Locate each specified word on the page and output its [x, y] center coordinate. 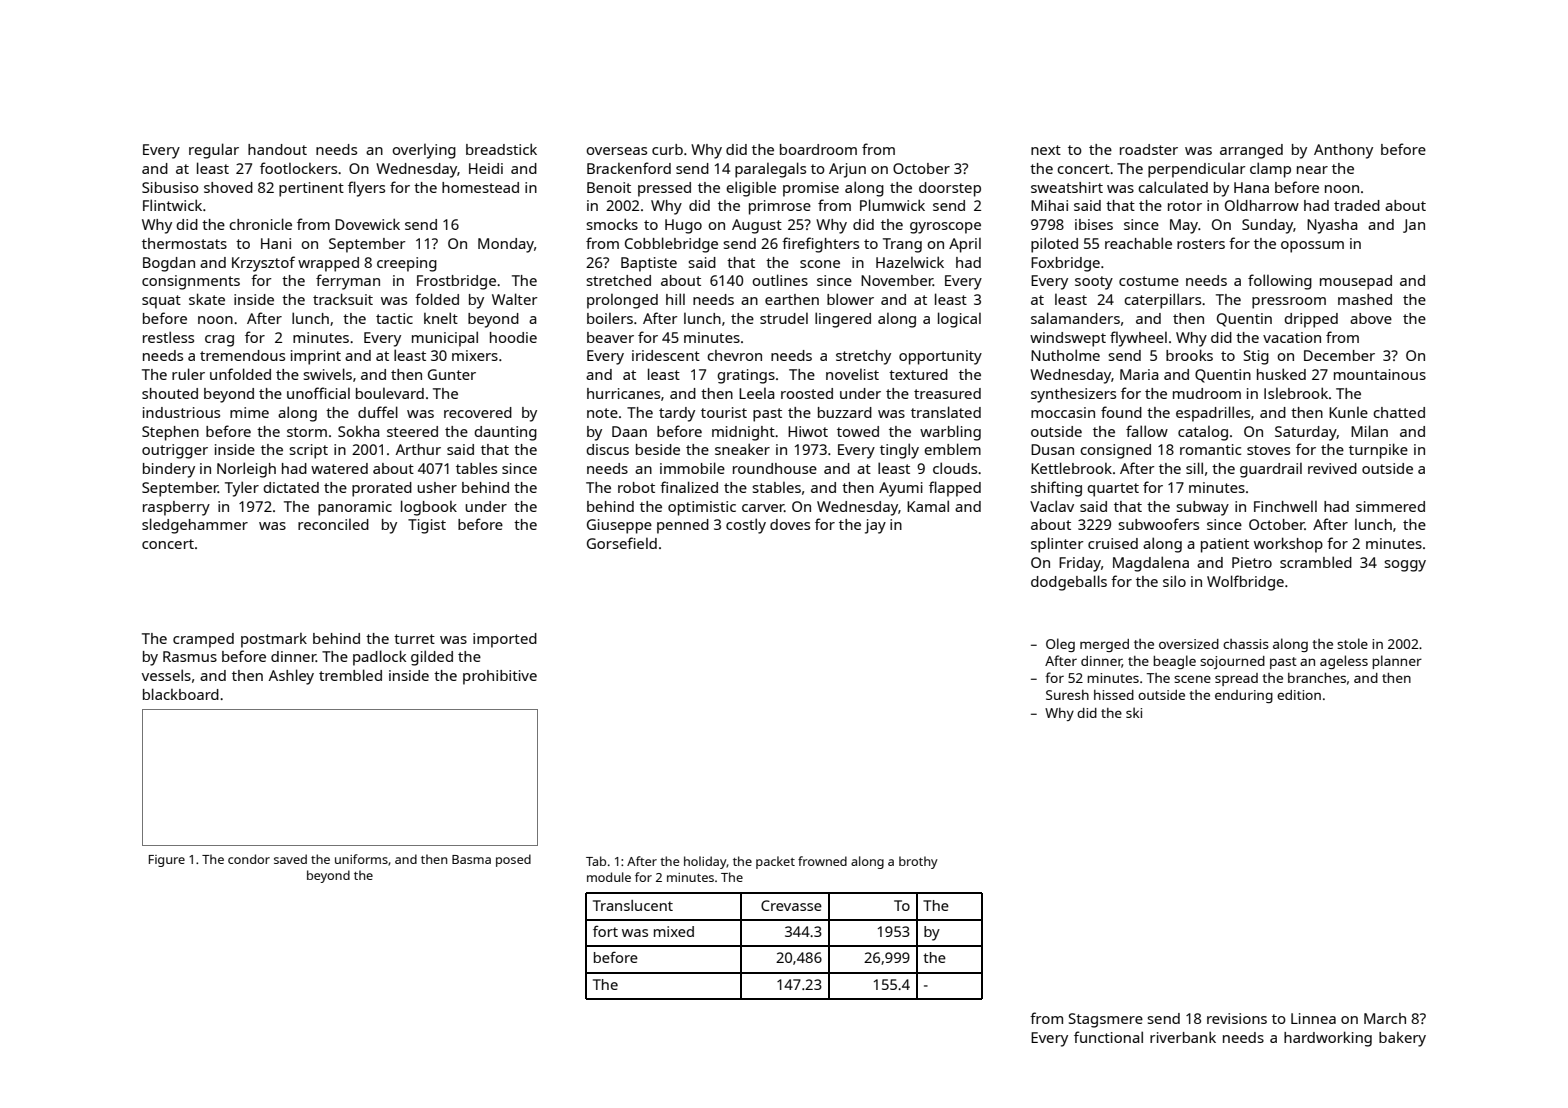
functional [1108, 1037]
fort [605, 931]
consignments [191, 282]
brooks [1189, 355]
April [965, 245]
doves [790, 524]
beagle [1174, 662]
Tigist [427, 526]
